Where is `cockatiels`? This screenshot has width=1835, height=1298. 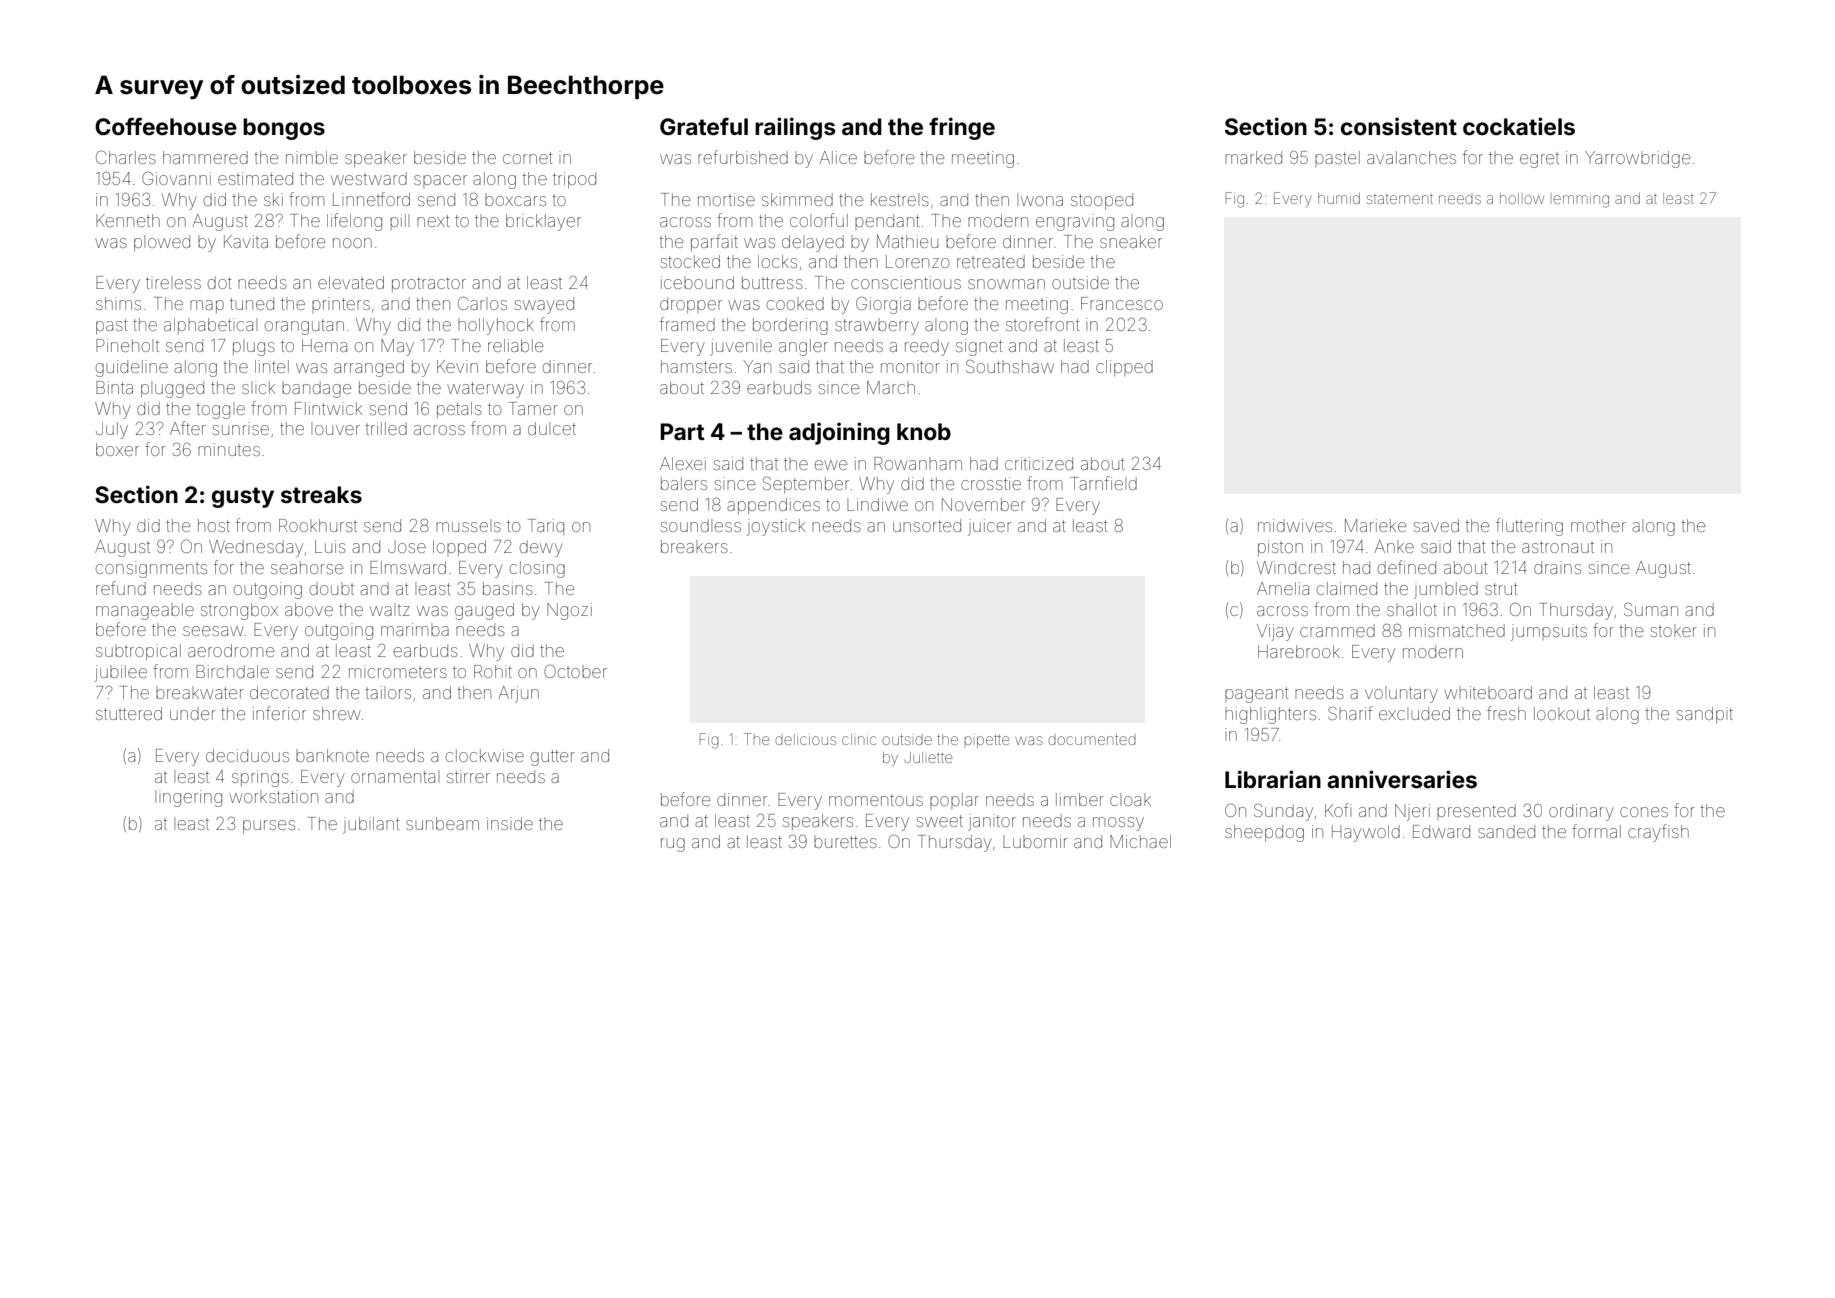 cockatiels is located at coordinates (1519, 126).
